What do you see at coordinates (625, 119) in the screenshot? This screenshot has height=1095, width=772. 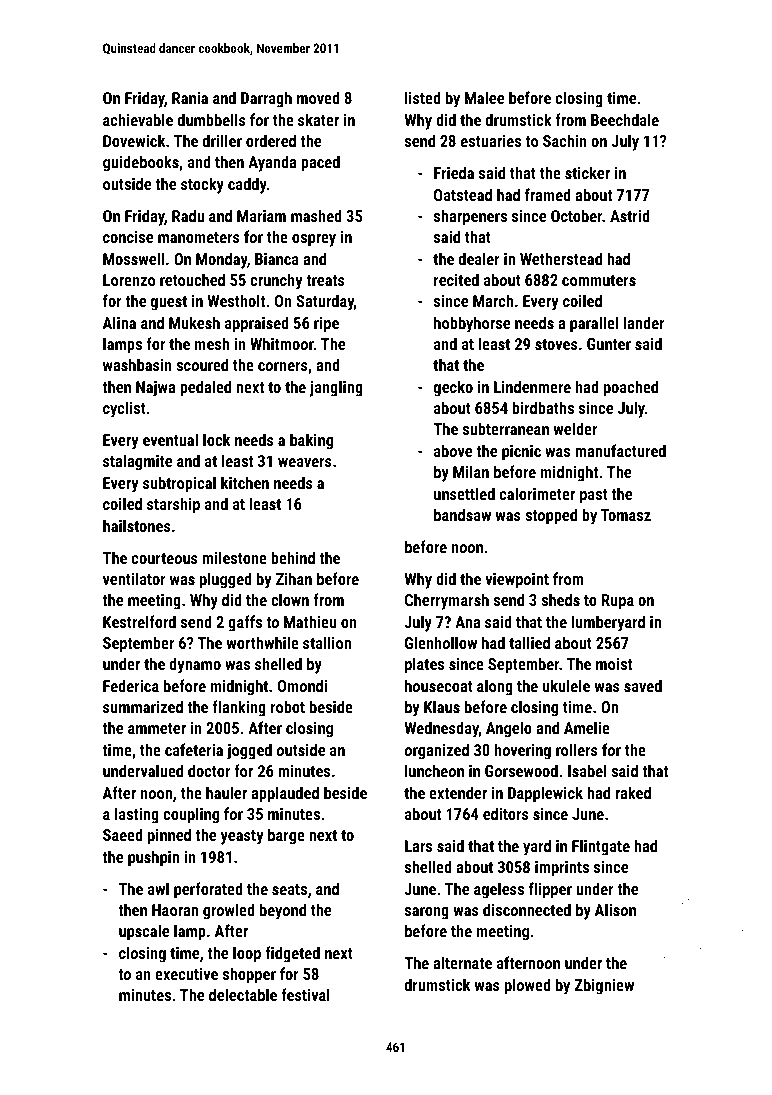 I see `Beechdale` at bounding box center [625, 119].
